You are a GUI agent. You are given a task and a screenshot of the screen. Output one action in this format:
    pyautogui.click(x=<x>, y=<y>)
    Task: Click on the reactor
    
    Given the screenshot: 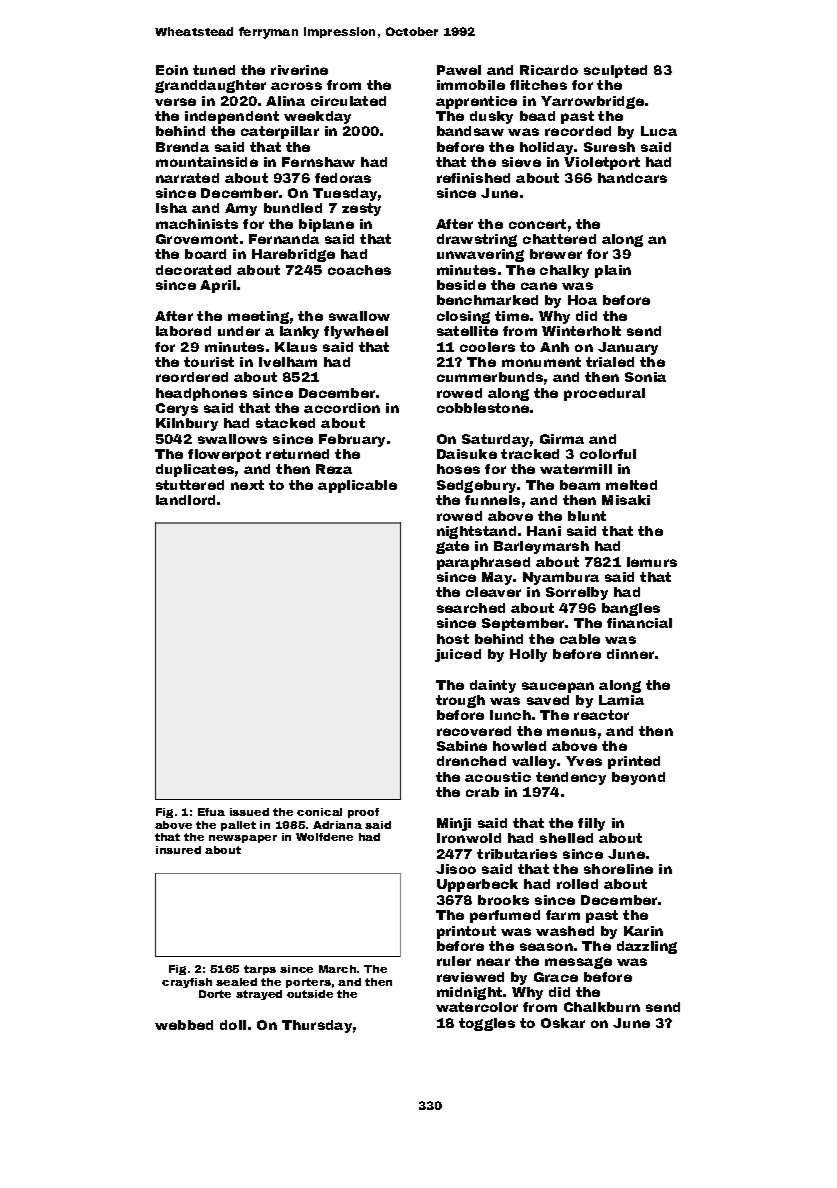 What is the action you would take?
    pyautogui.click(x=601, y=715)
